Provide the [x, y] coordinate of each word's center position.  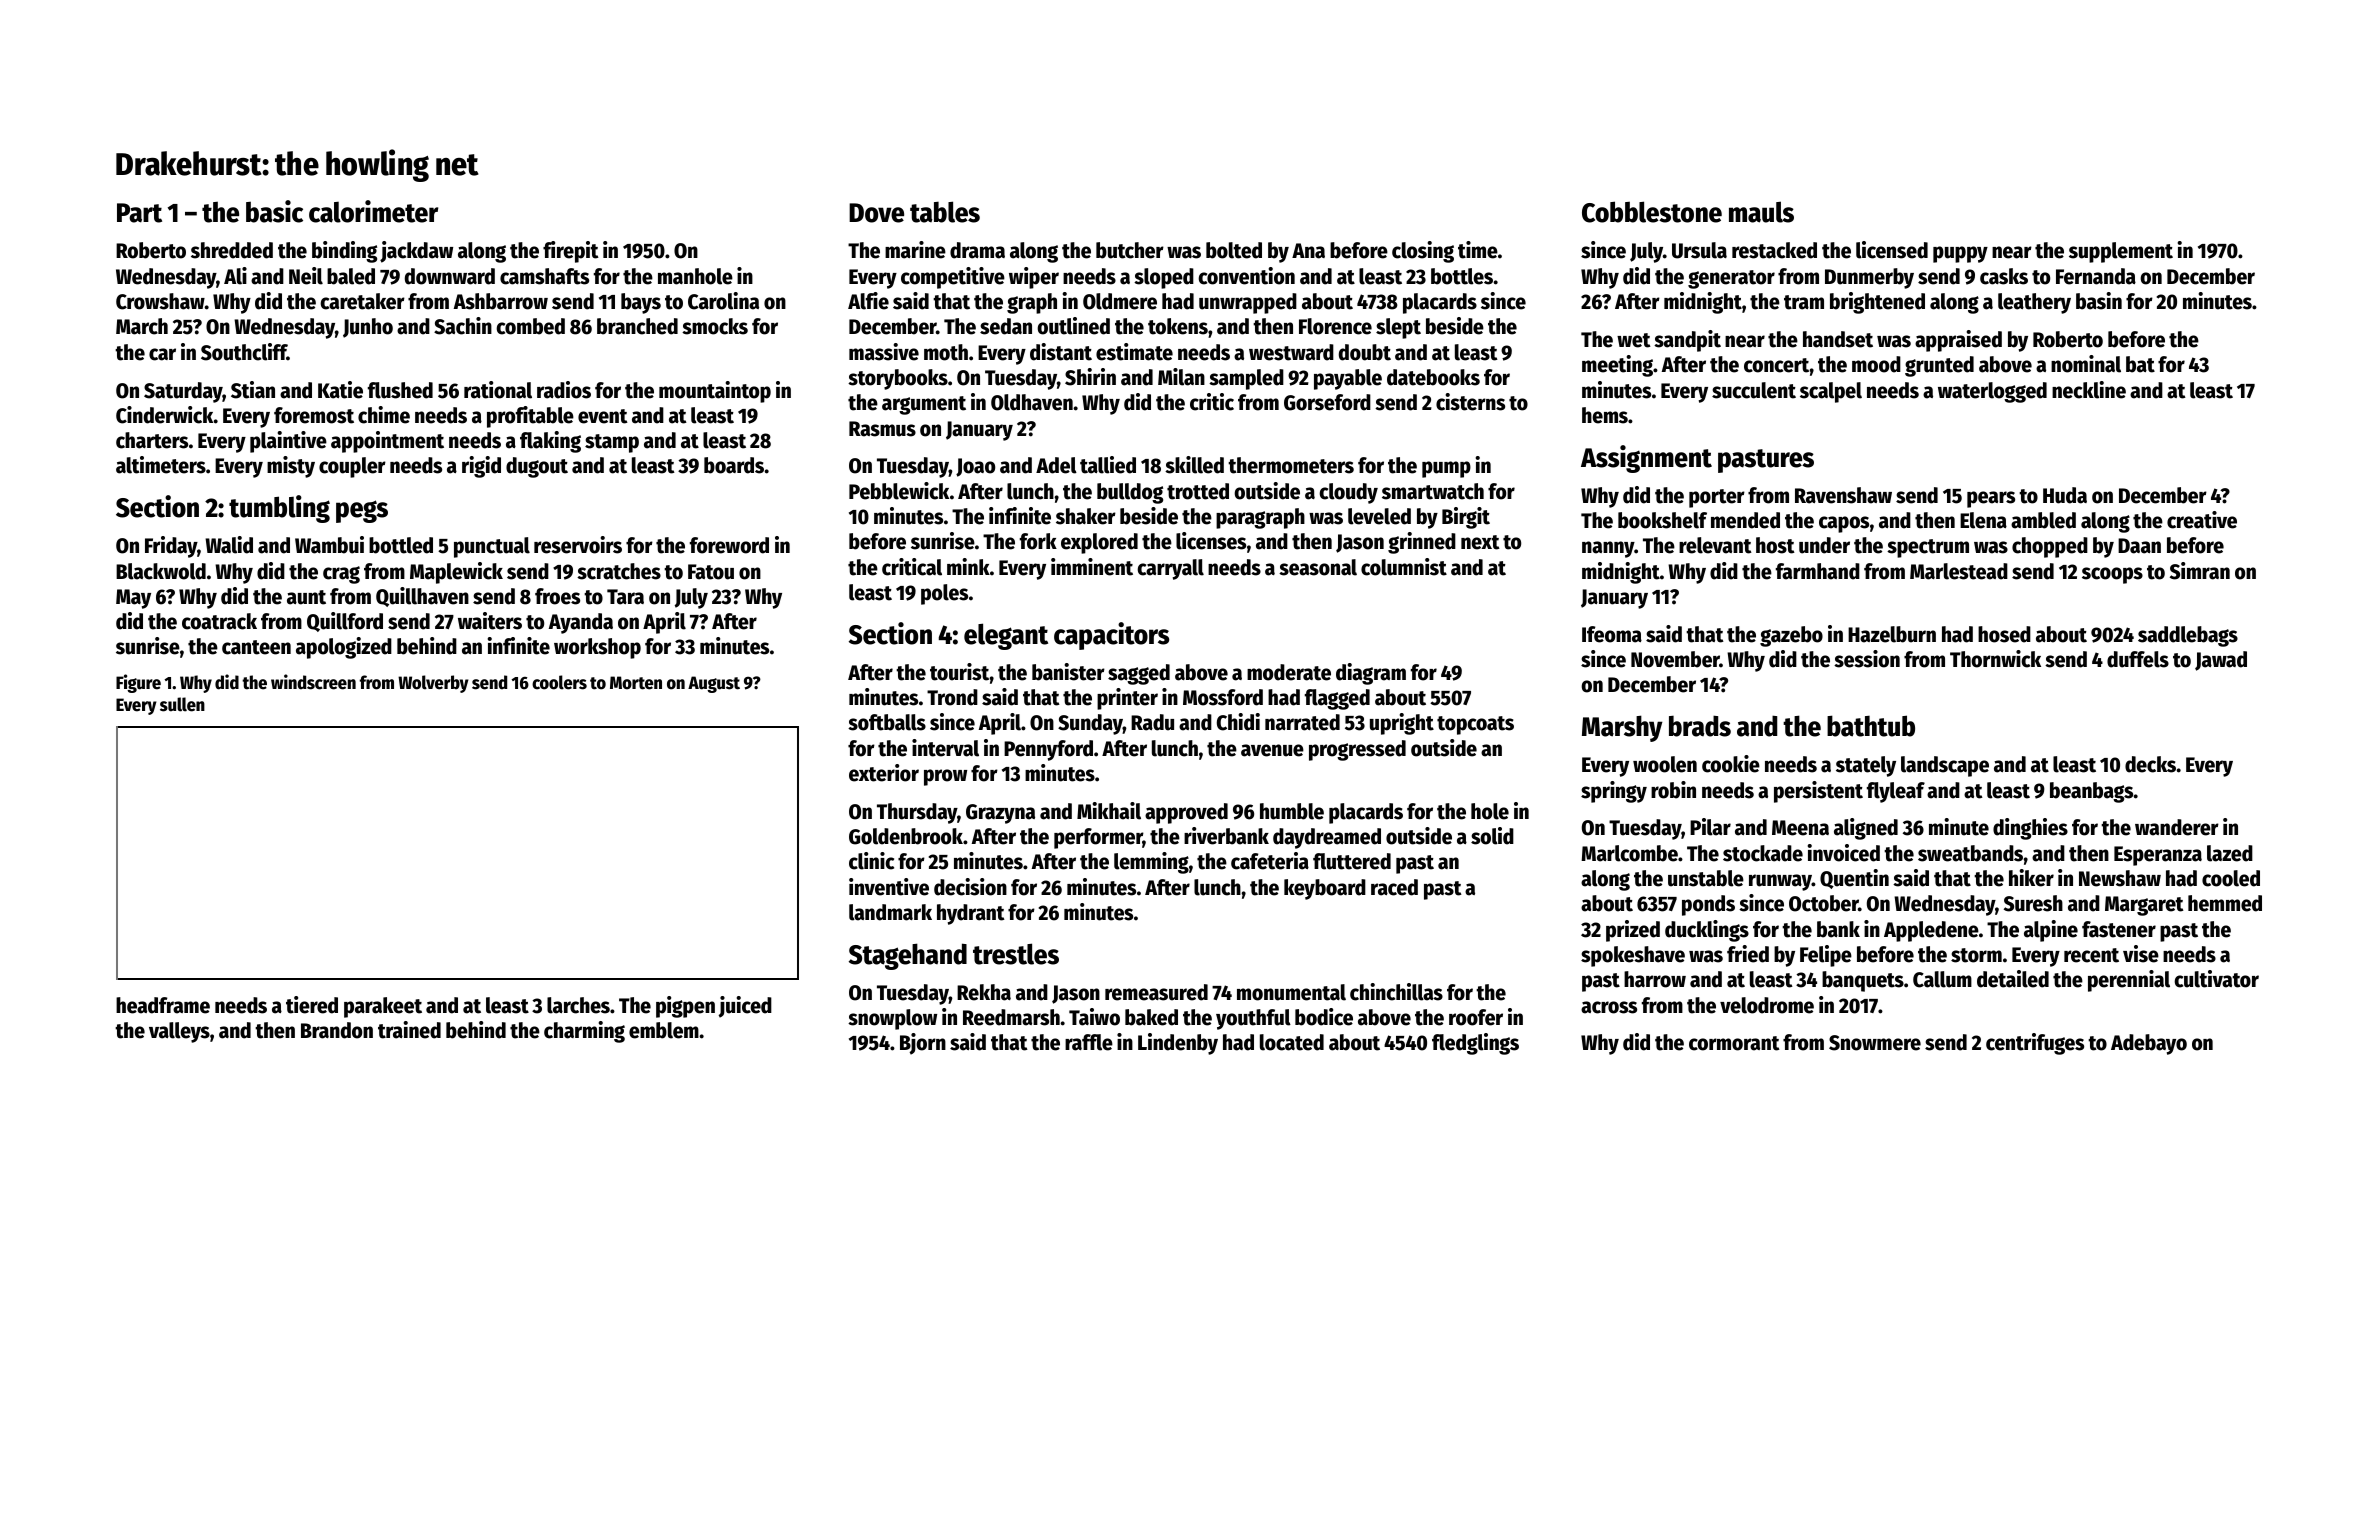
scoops [2112, 575]
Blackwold [161, 571]
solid [1492, 836]
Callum [1942, 979]
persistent [1818, 792]
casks [2004, 276]
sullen [182, 704]
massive [884, 352]
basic [274, 211]
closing [1423, 252]
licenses [1211, 541]
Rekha [984, 992]
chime [384, 415]
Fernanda [2096, 276]
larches [578, 1005]
